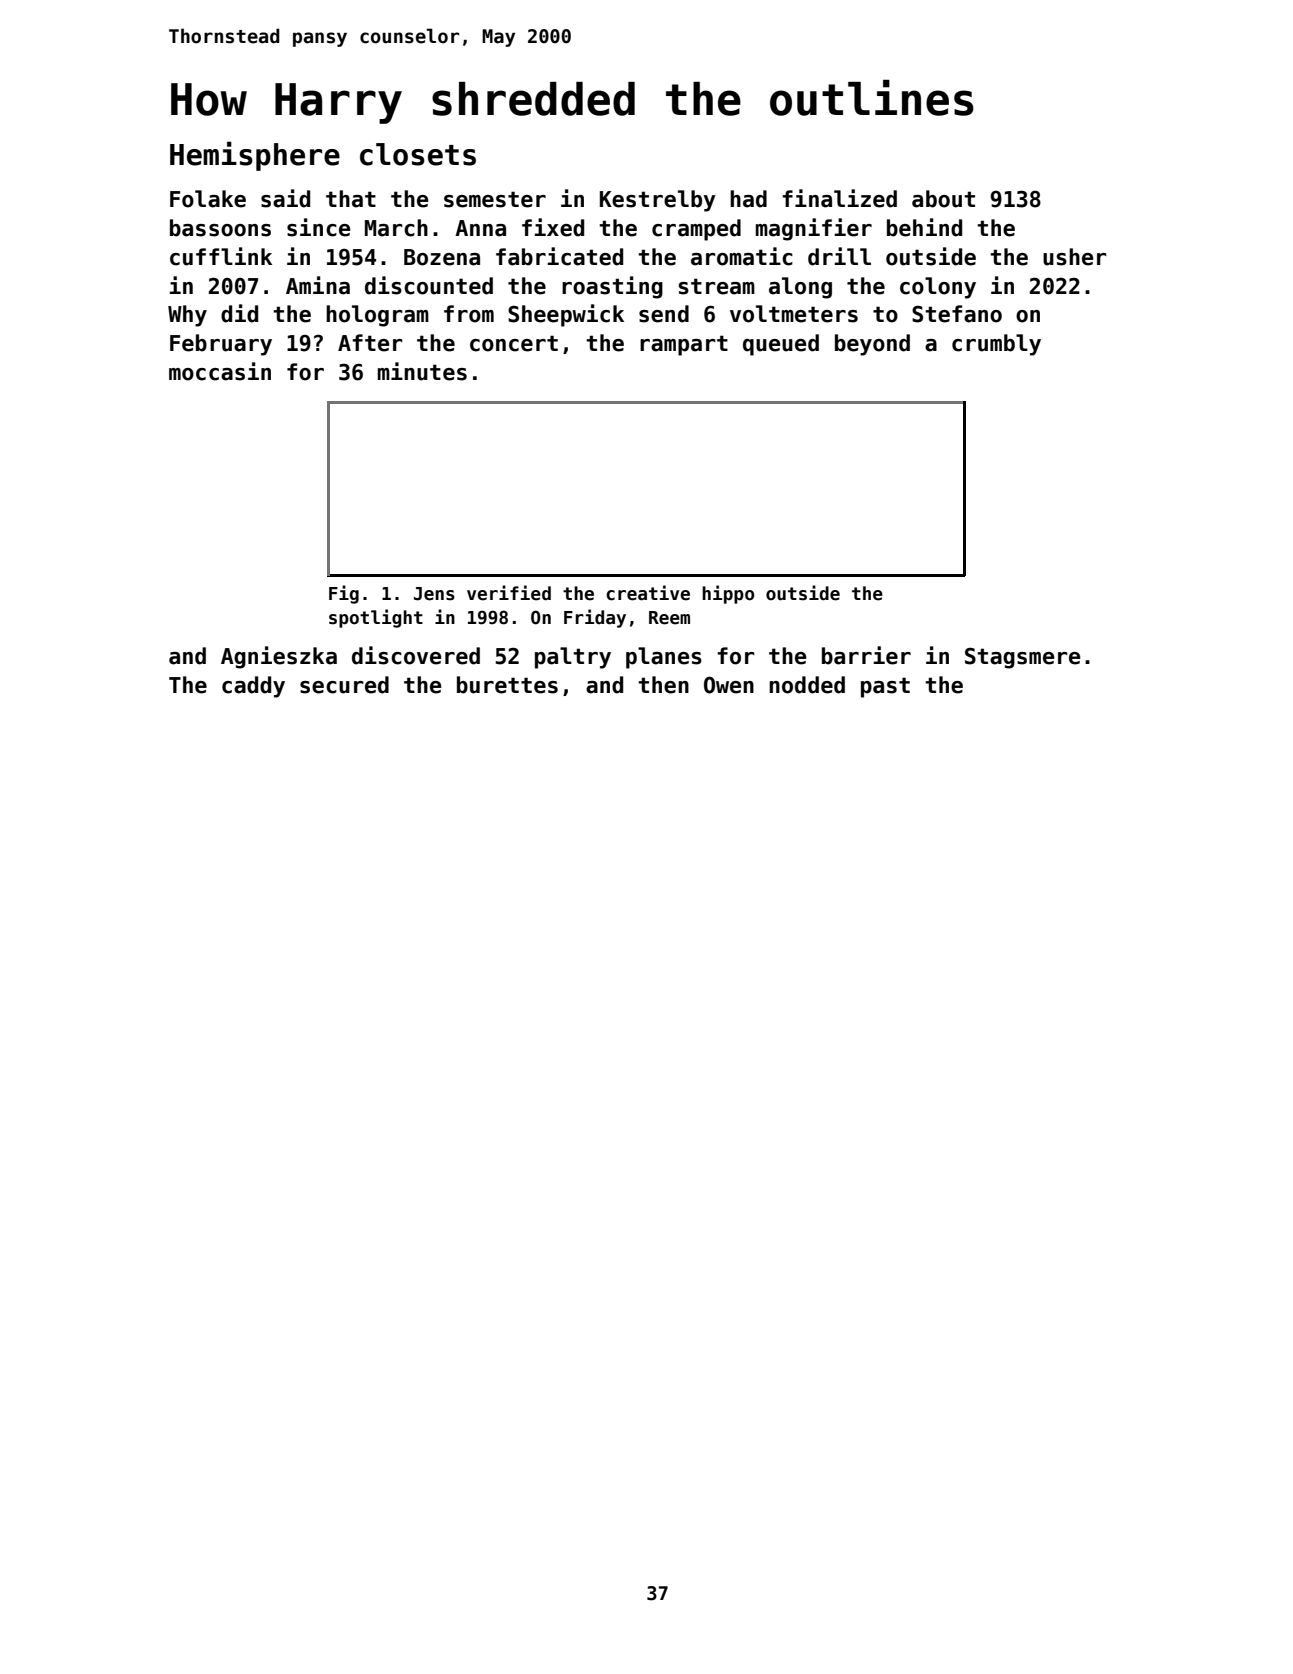 Image resolution: width=1293 pixels, height=1674 pixels. What do you see at coordinates (434, 594) in the screenshot?
I see `Jens` at bounding box center [434, 594].
